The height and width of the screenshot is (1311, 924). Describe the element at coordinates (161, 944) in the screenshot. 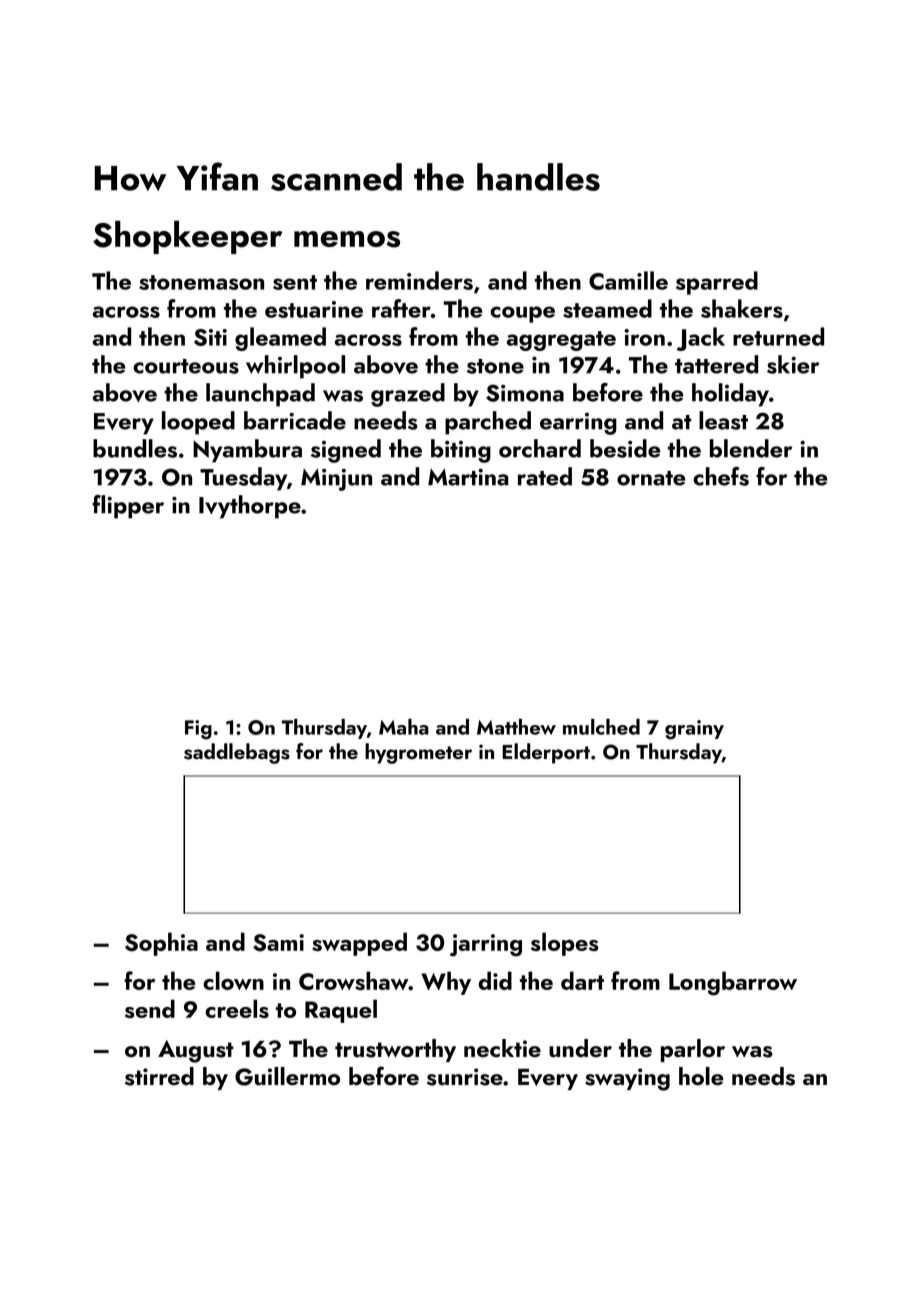

I see `Sophia` at that location.
